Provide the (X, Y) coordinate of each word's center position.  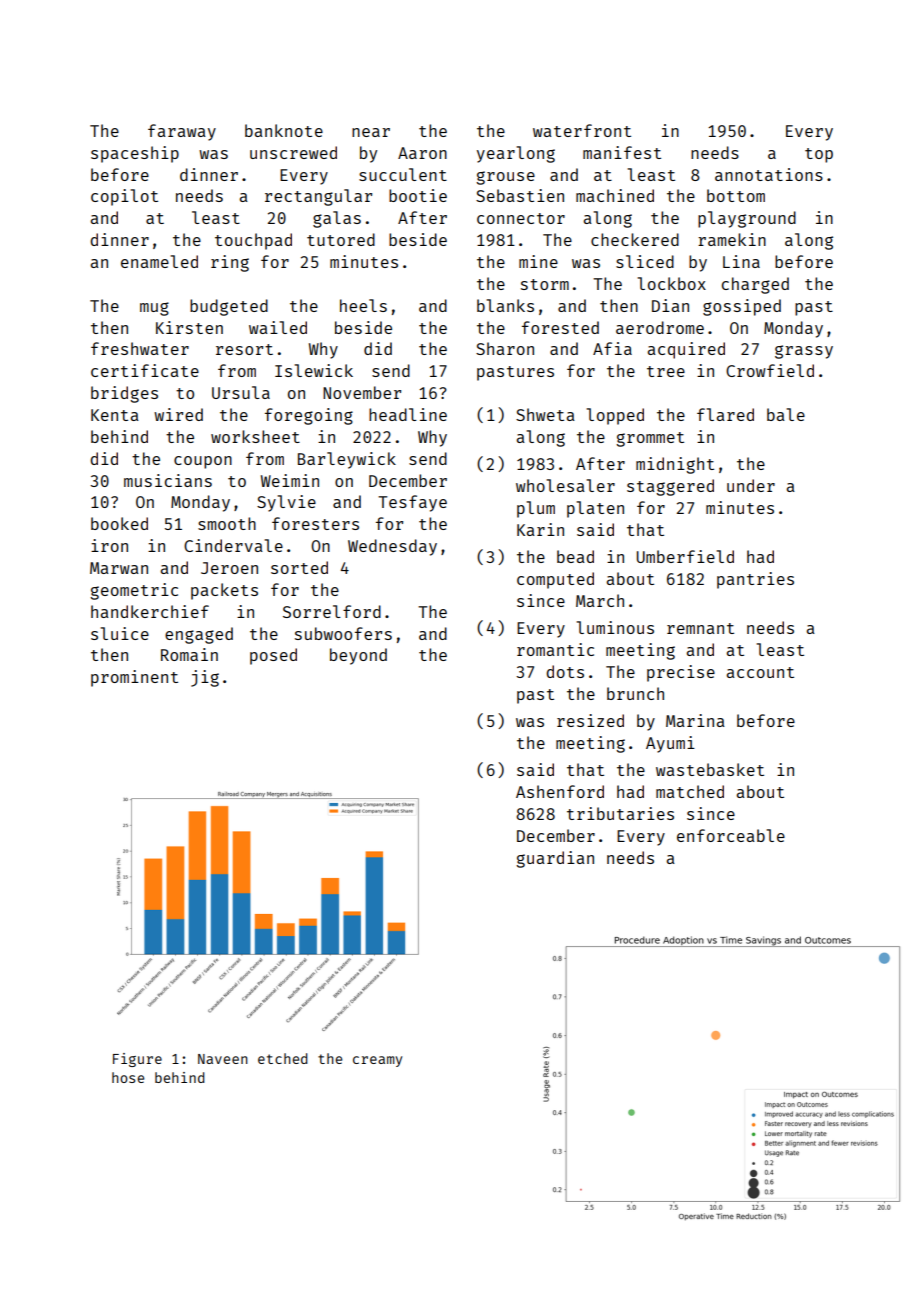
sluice (120, 633)
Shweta (545, 414)
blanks (505, 305)
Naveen (223, 1059)
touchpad (253, 241)
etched (283, 1058)
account (760, 672)
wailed (278, 327)
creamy (377, 1061)
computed (555, 580)
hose (128, 1077)
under (751, 485)
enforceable (731, 835)
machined (615, 195)
